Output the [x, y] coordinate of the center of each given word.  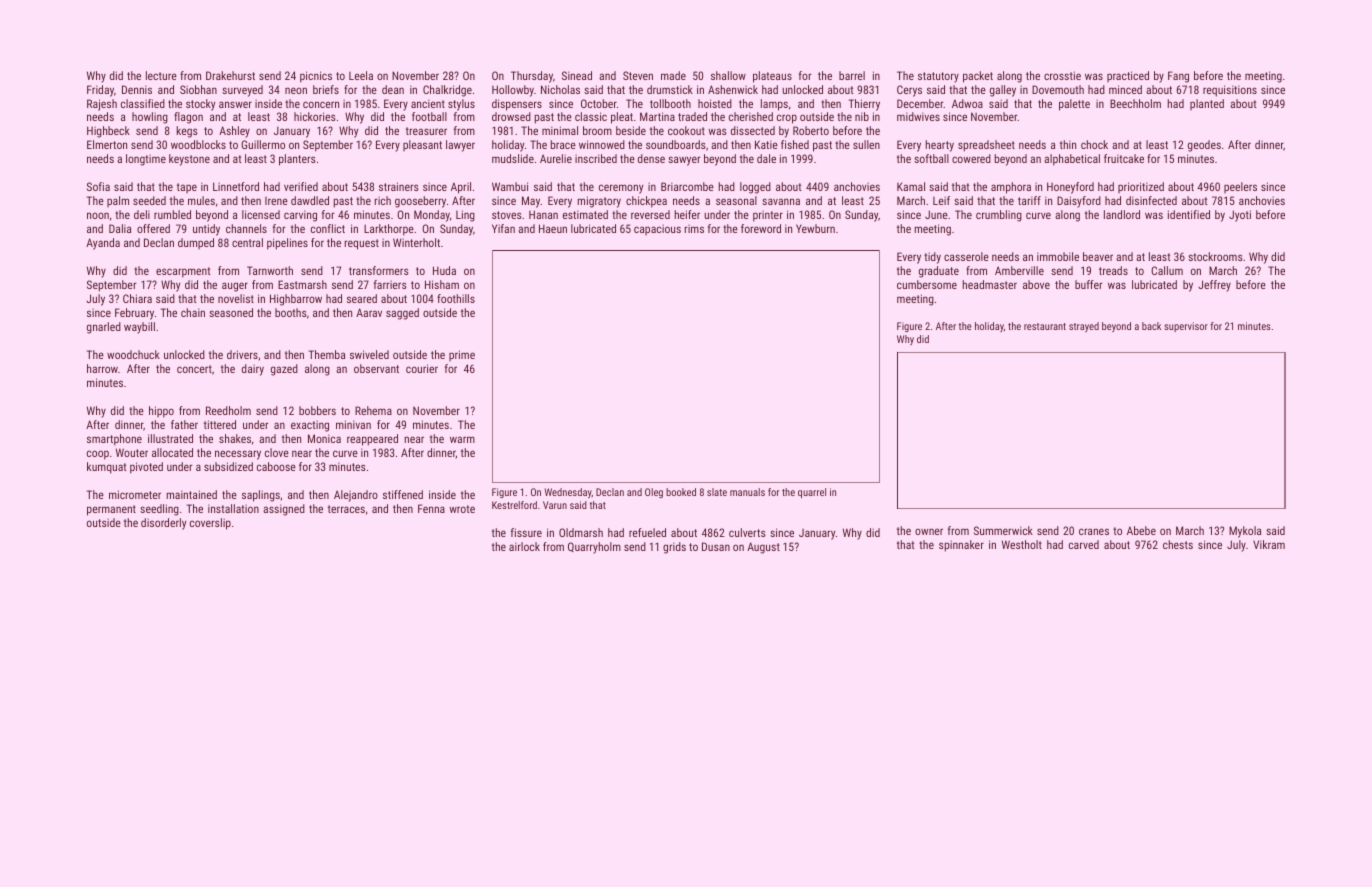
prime [462, 355]
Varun [555, 505]
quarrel [812, 493]
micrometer [135, 494]
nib [862, 116]
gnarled [104, 328]
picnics [316, 77]
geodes [1204, 146]
